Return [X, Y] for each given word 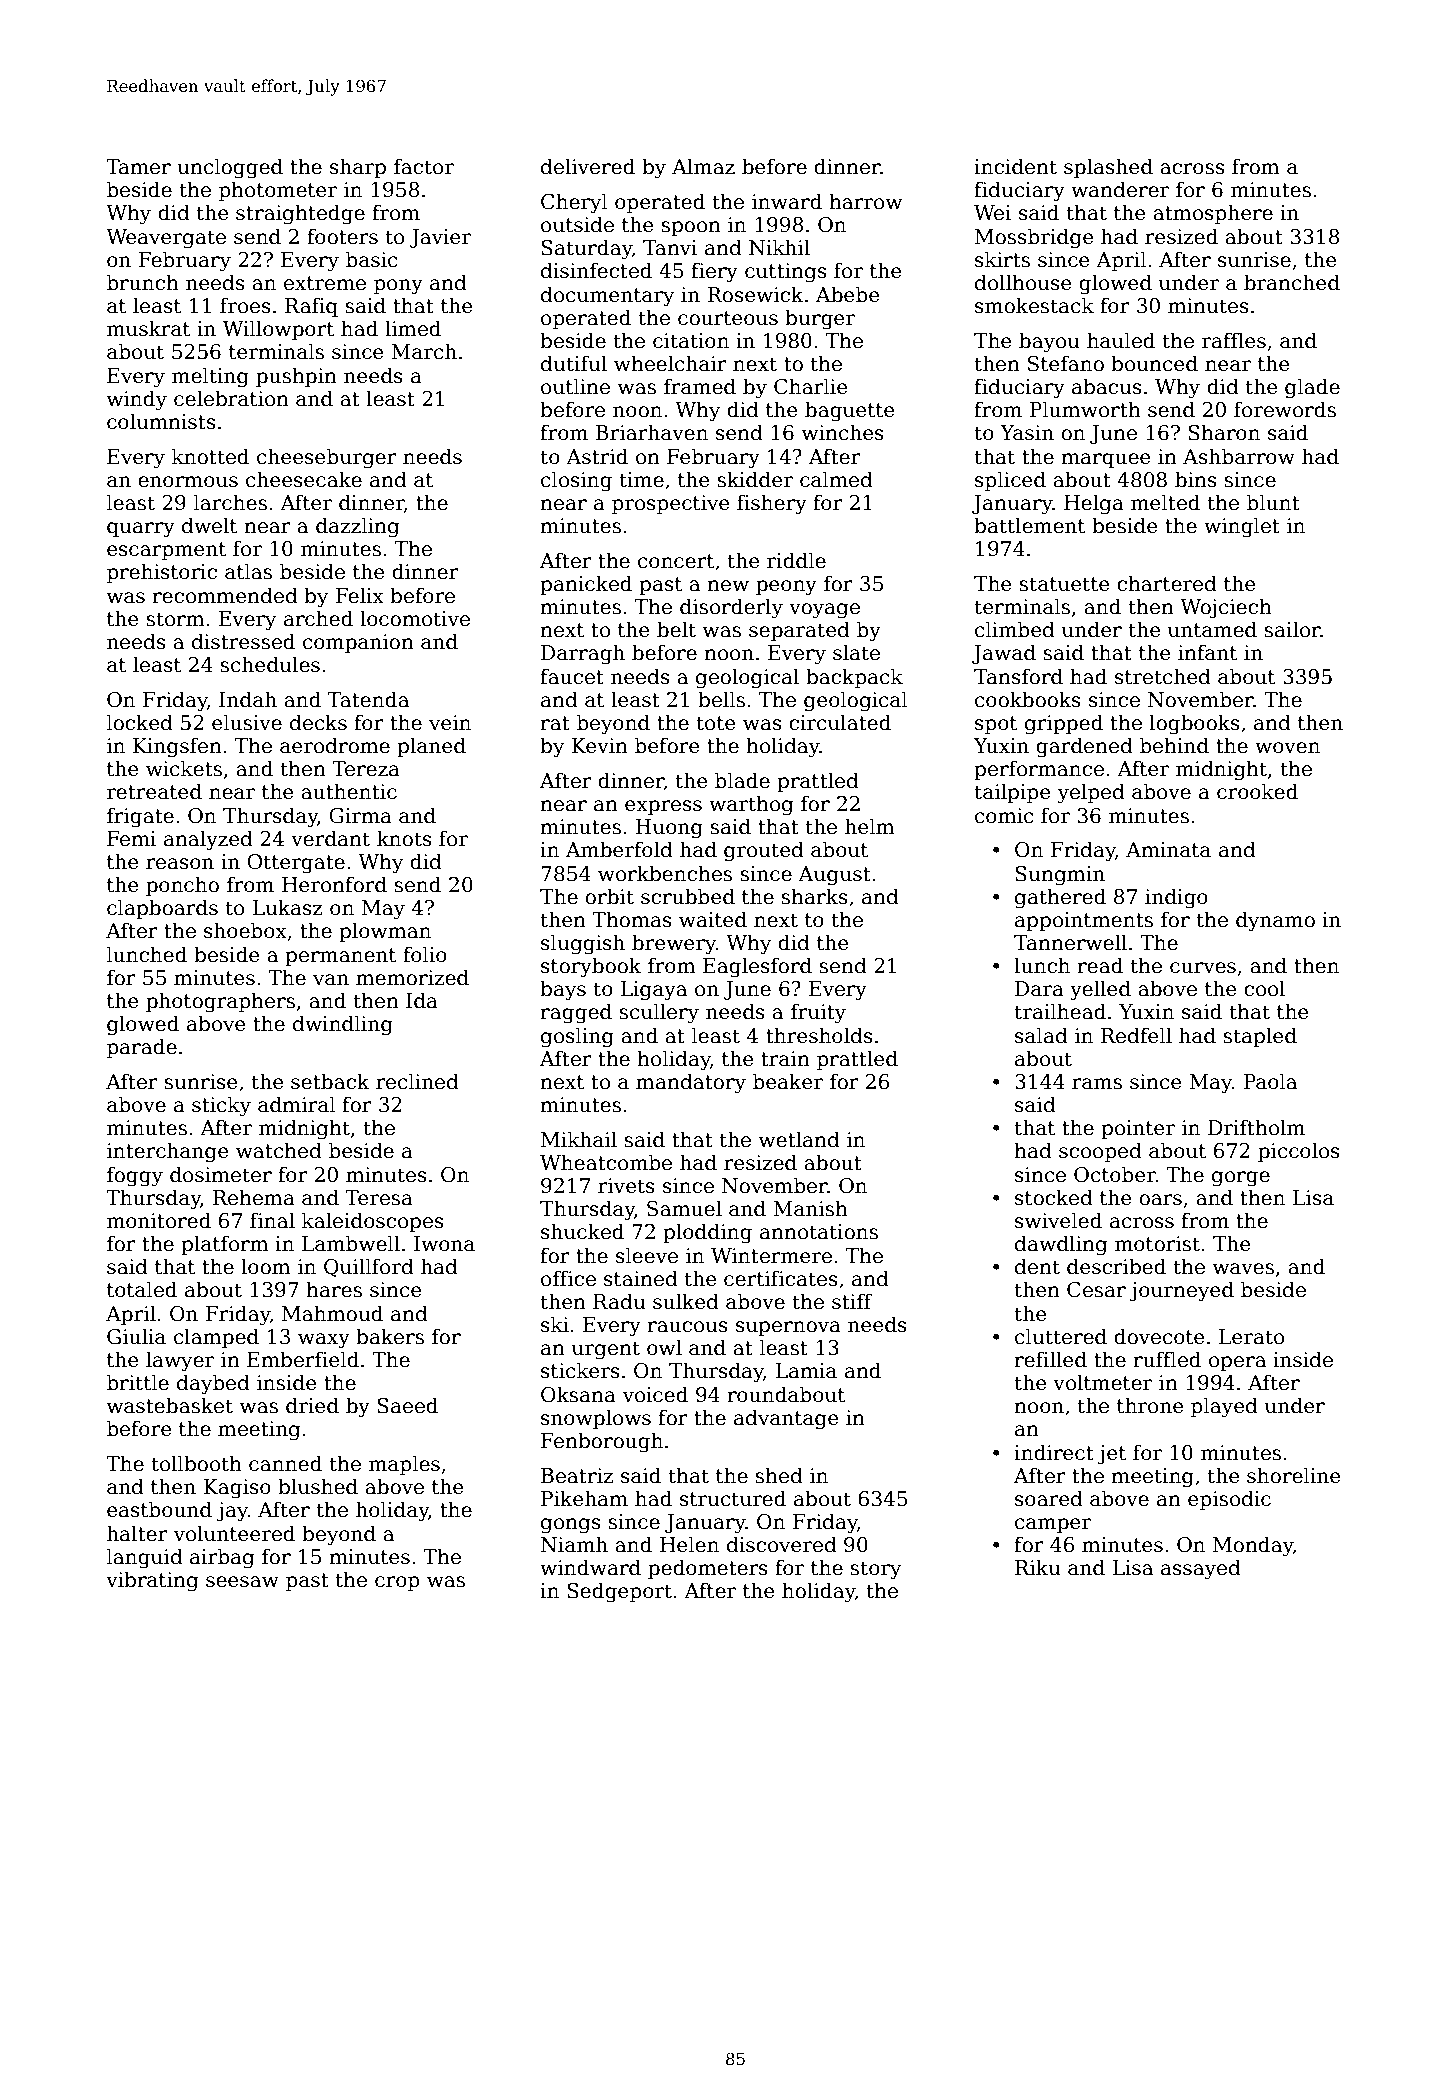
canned [285, 1463]
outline [575, 386]
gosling [577, 1037]
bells [721, 699]
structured [733, 1498]
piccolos [1299, 1152]
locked [140, 722]
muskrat [148, 328]
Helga [1094, 504]
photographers [220, 1002]
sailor [1292, 629]
